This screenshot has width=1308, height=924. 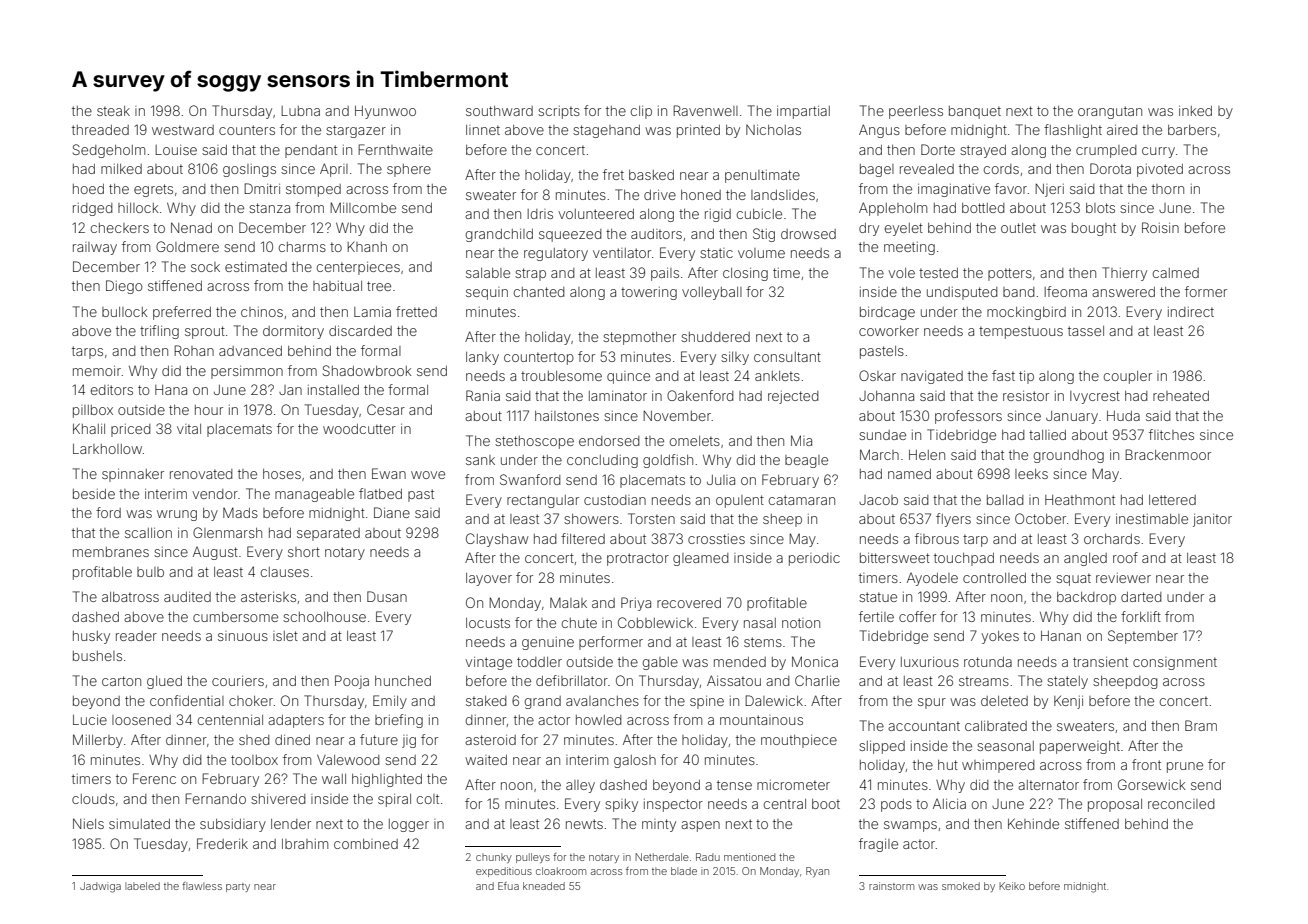 What do you see at coordinates (964, 559) in the screenshot?
I see `touchpad` at bounding box center [964, 559].
